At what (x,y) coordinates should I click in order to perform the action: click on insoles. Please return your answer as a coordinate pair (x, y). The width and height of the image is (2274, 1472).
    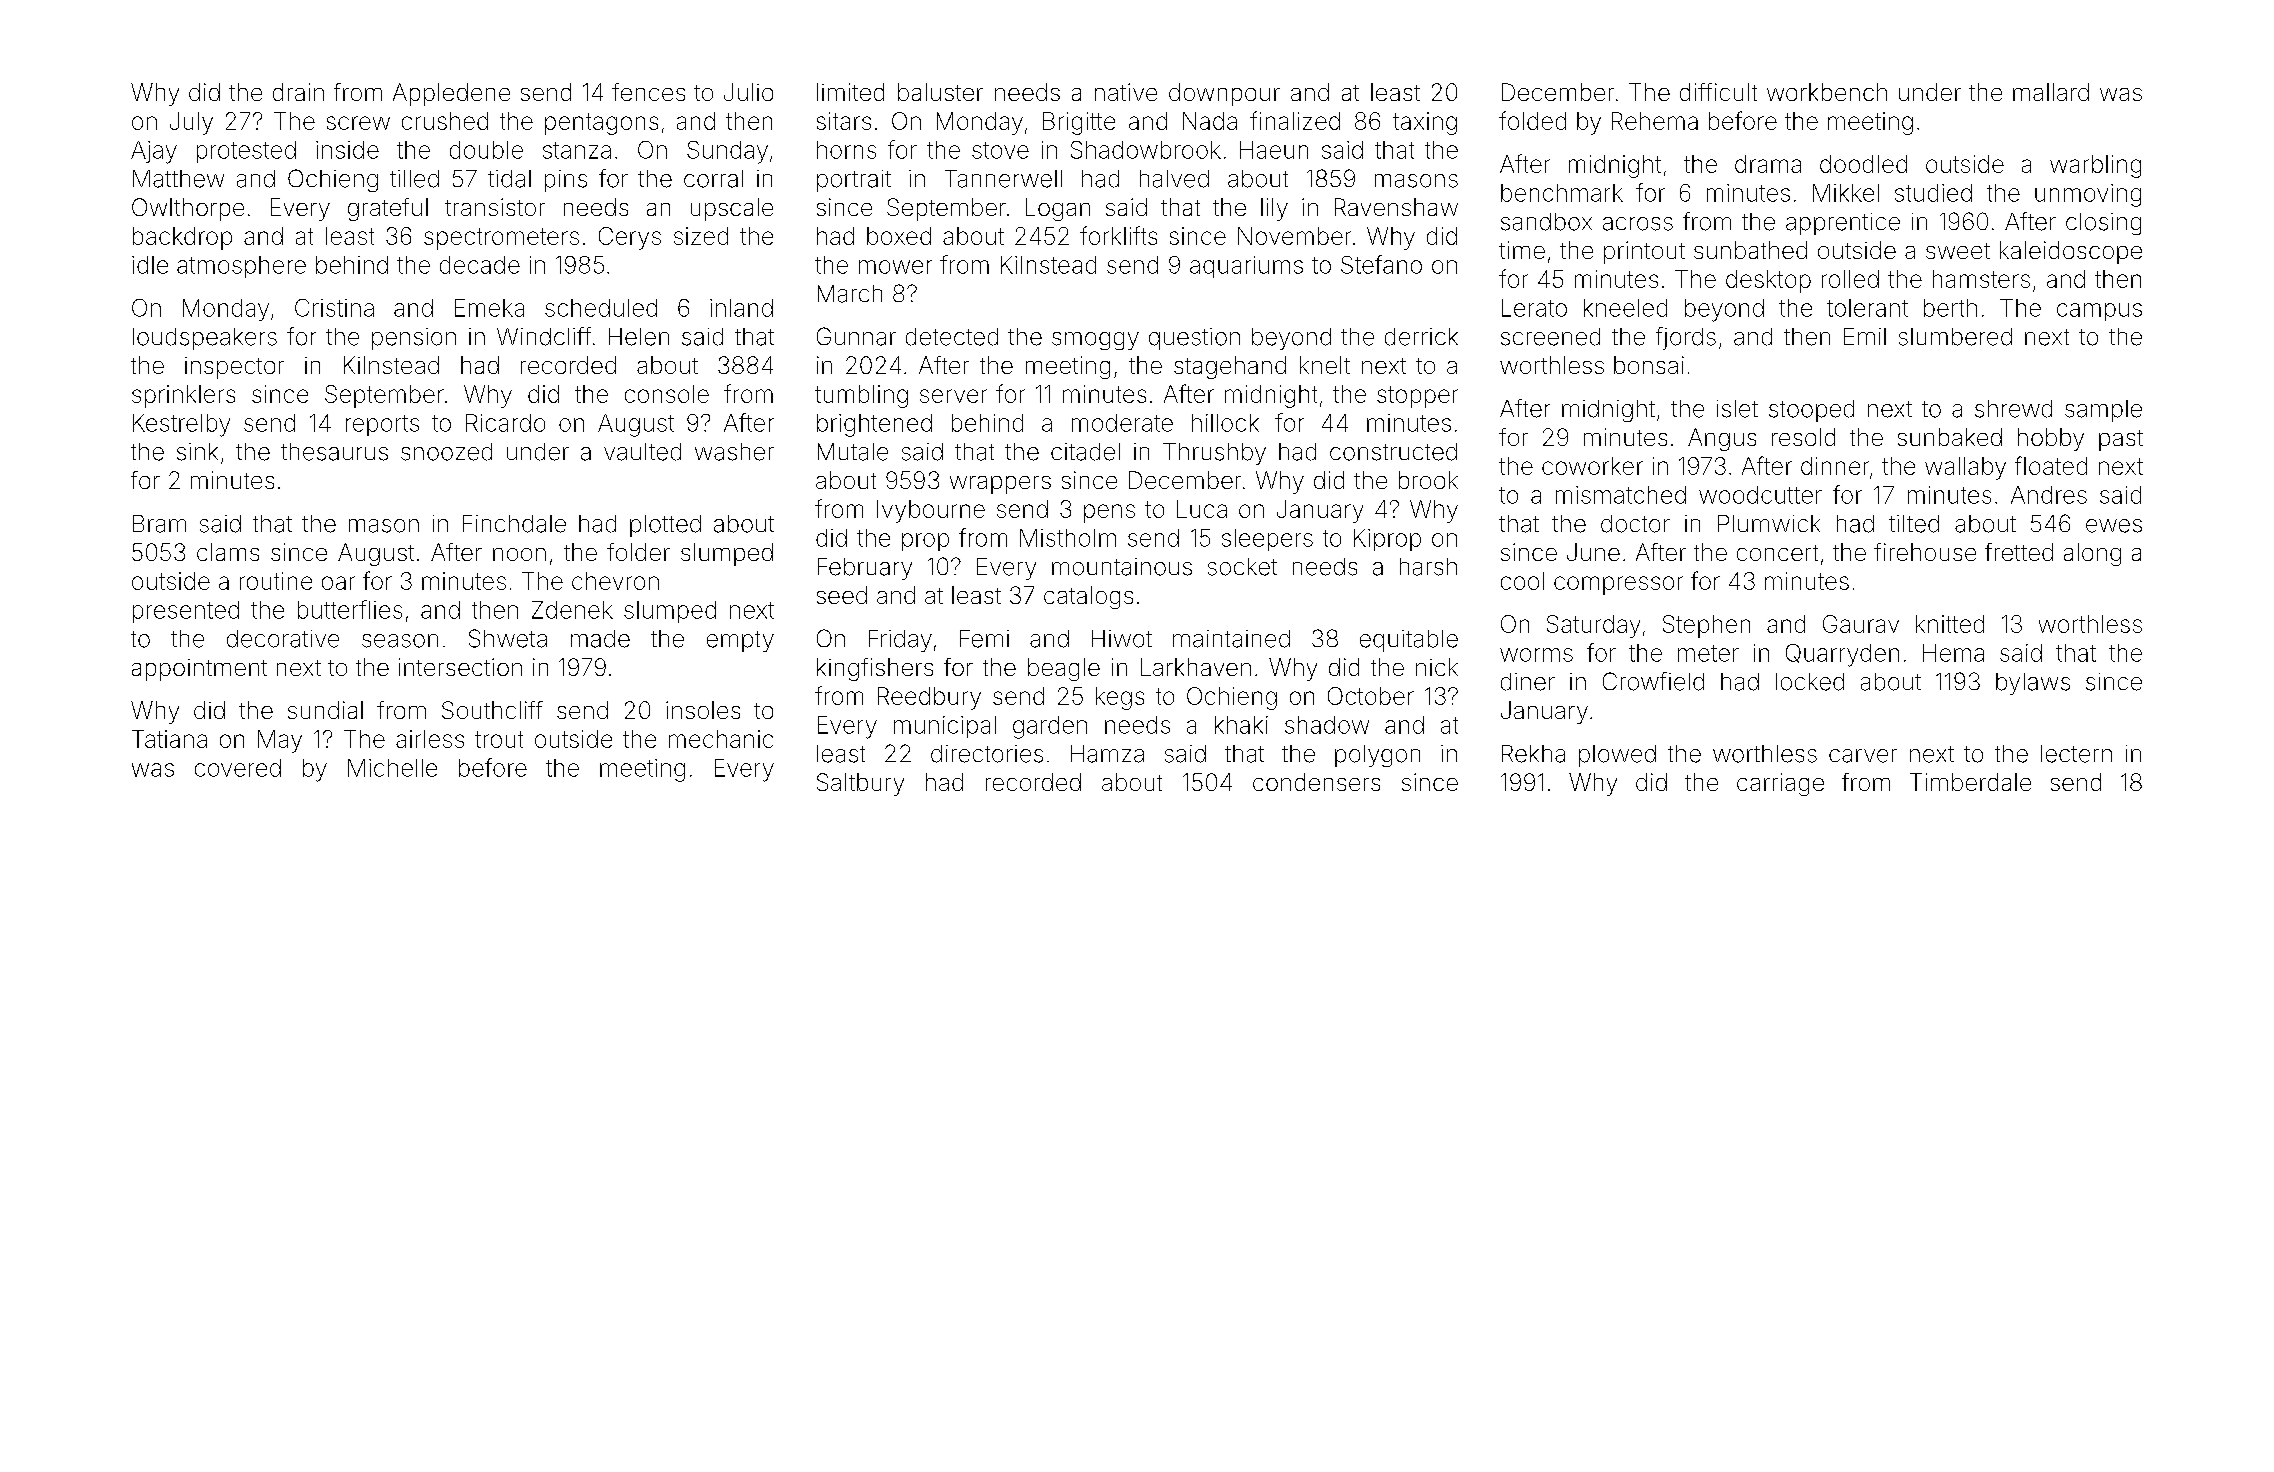
    Looking at the image, I should click on (703, 710).
